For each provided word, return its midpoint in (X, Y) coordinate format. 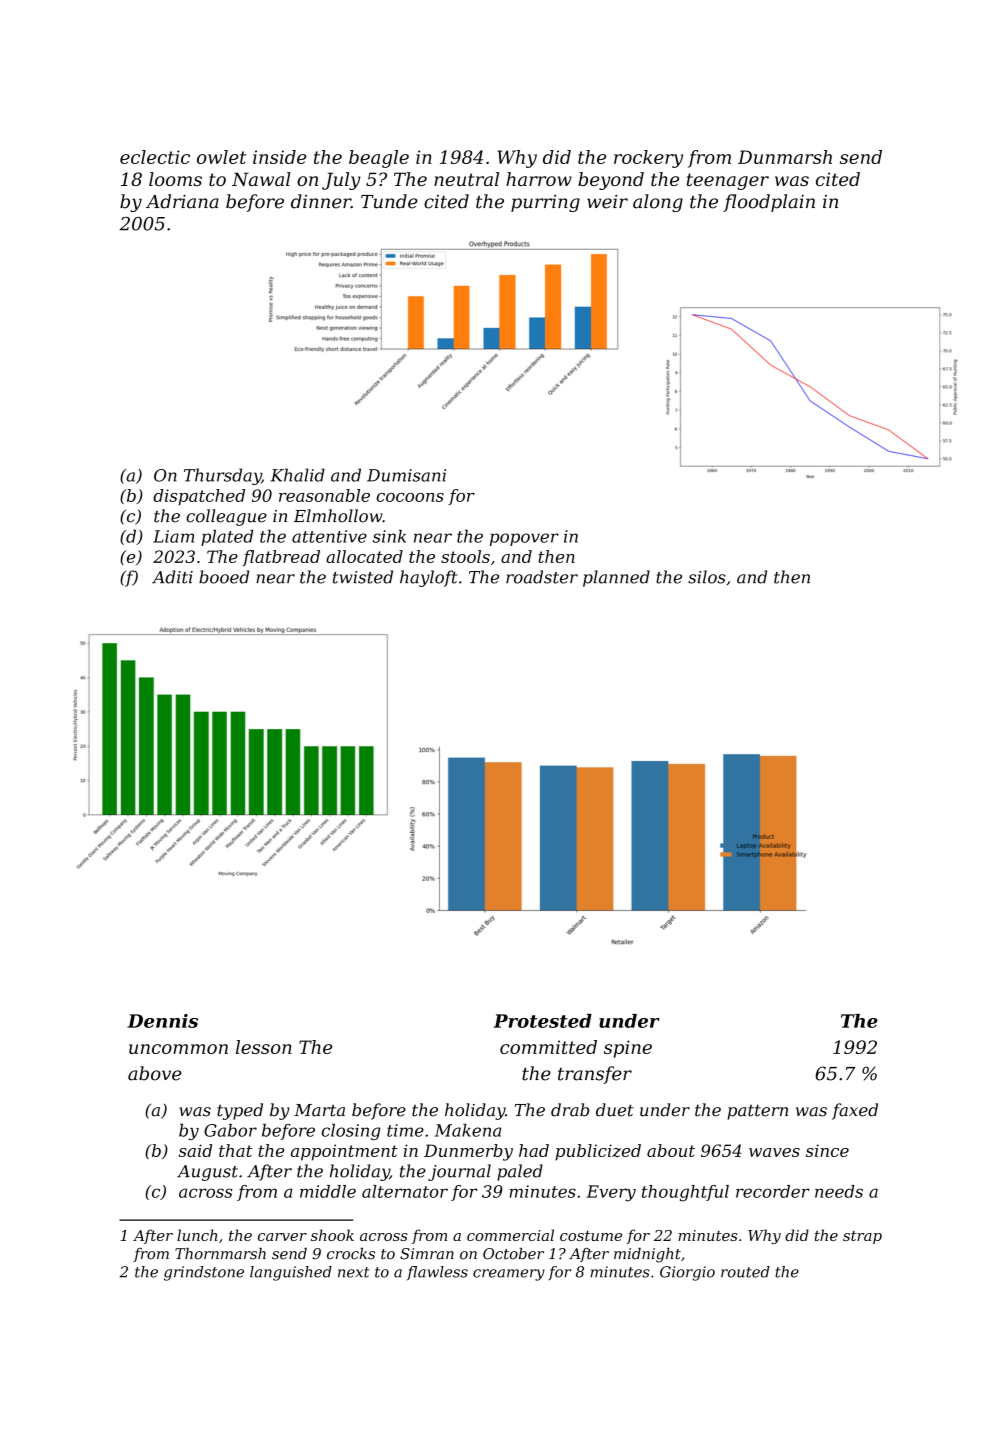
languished (291, 1273)
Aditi (172, 577)
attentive (329, 536)
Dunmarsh (785, 157)
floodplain (769, 203)
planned (616, 578)
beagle (379, 159)
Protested (542, 1021)
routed (745, 1272)
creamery (509, 1275)
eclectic (155, 157)
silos (707, 577)
